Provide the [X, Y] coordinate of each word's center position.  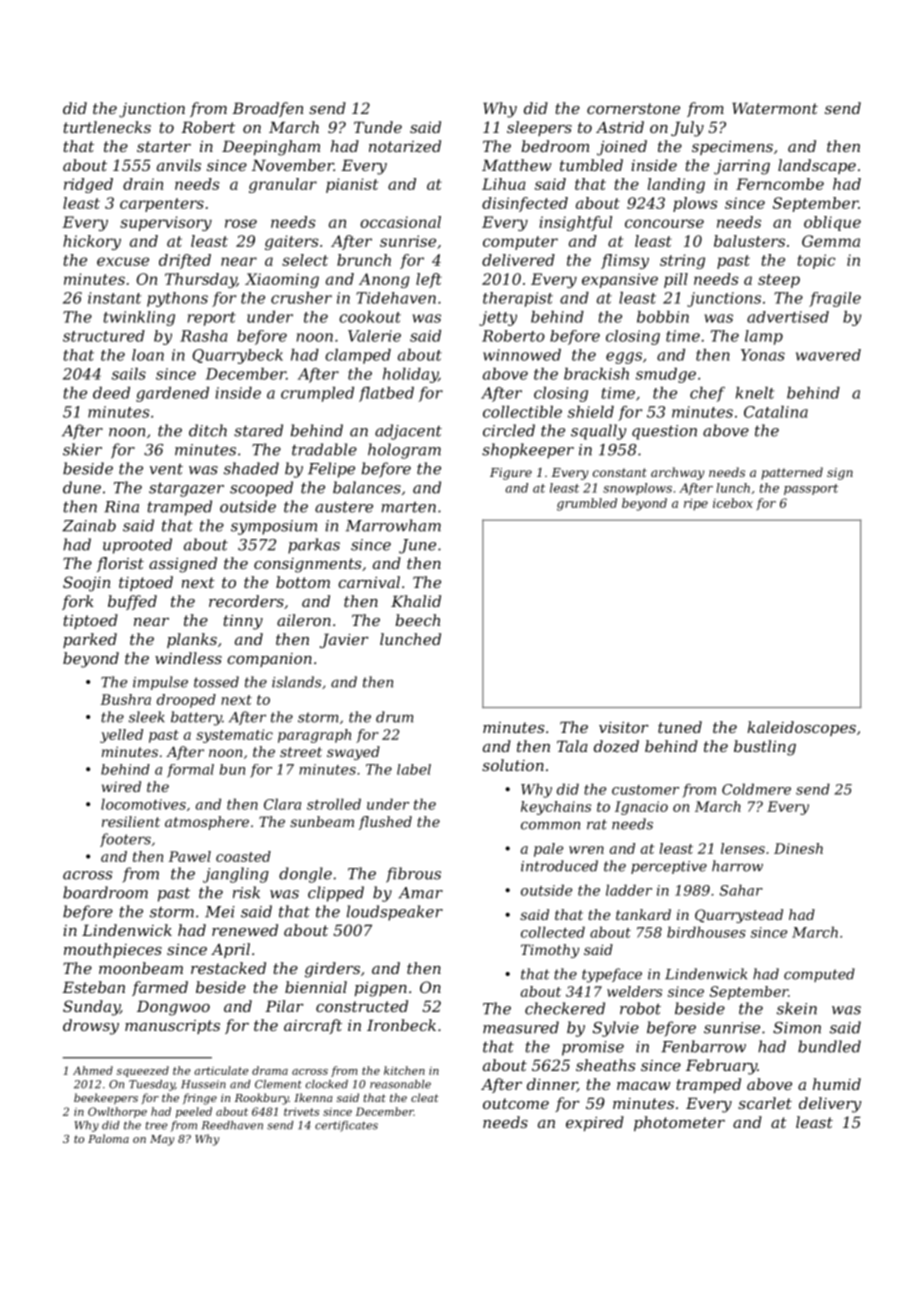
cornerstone [633, 108]
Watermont [775, 108]
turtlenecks [107, 127]
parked [90, 640]
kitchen [404, 1070]
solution [513, 765]
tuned [680, 727]
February [721, 1067]
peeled [194, 1112]
